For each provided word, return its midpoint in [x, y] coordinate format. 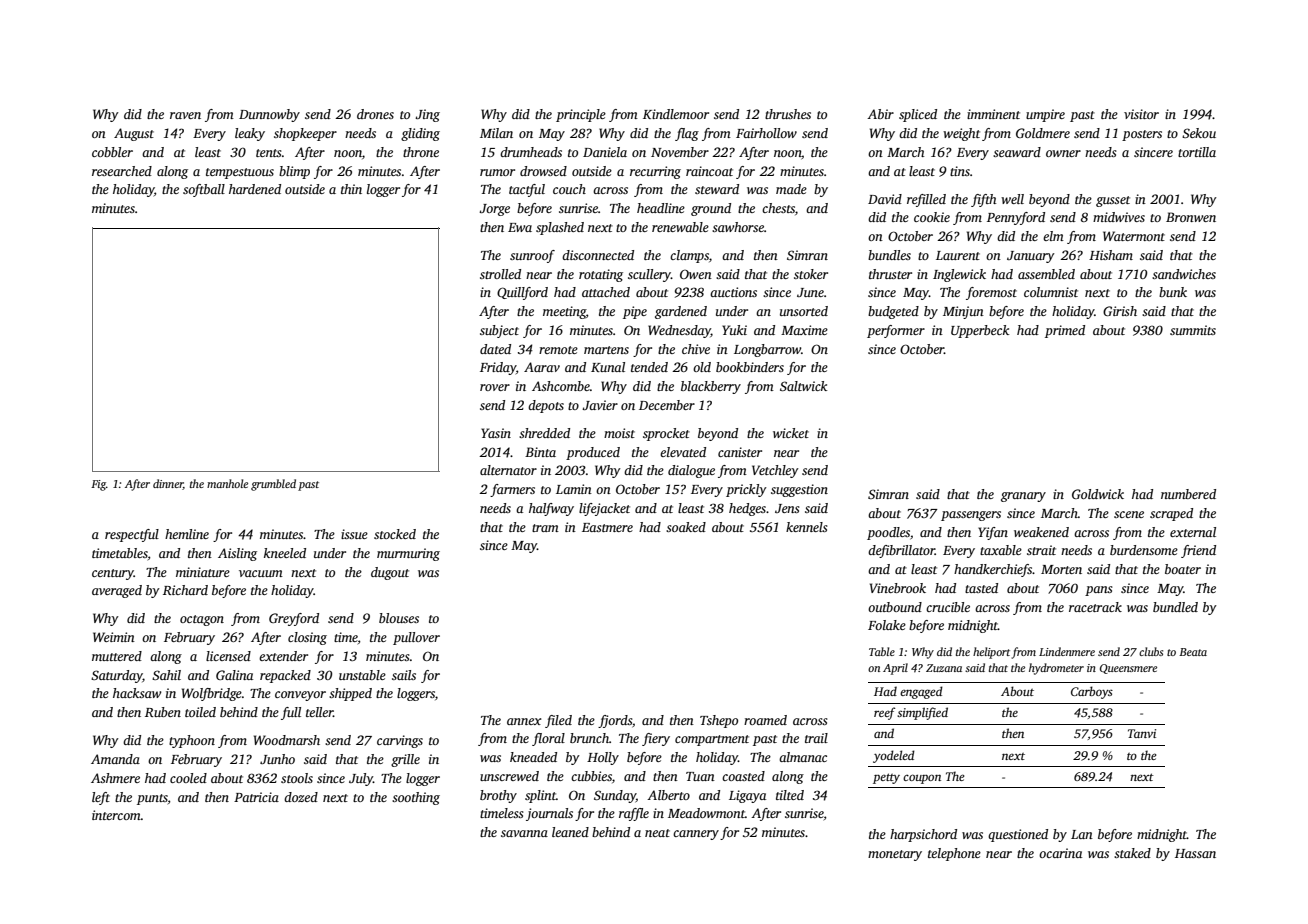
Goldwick [1098, 494]
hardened [255, 189]
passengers [971, 516]
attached [606, 292]
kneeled [285, 553]
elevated [683, 452]
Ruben [163, 712]
